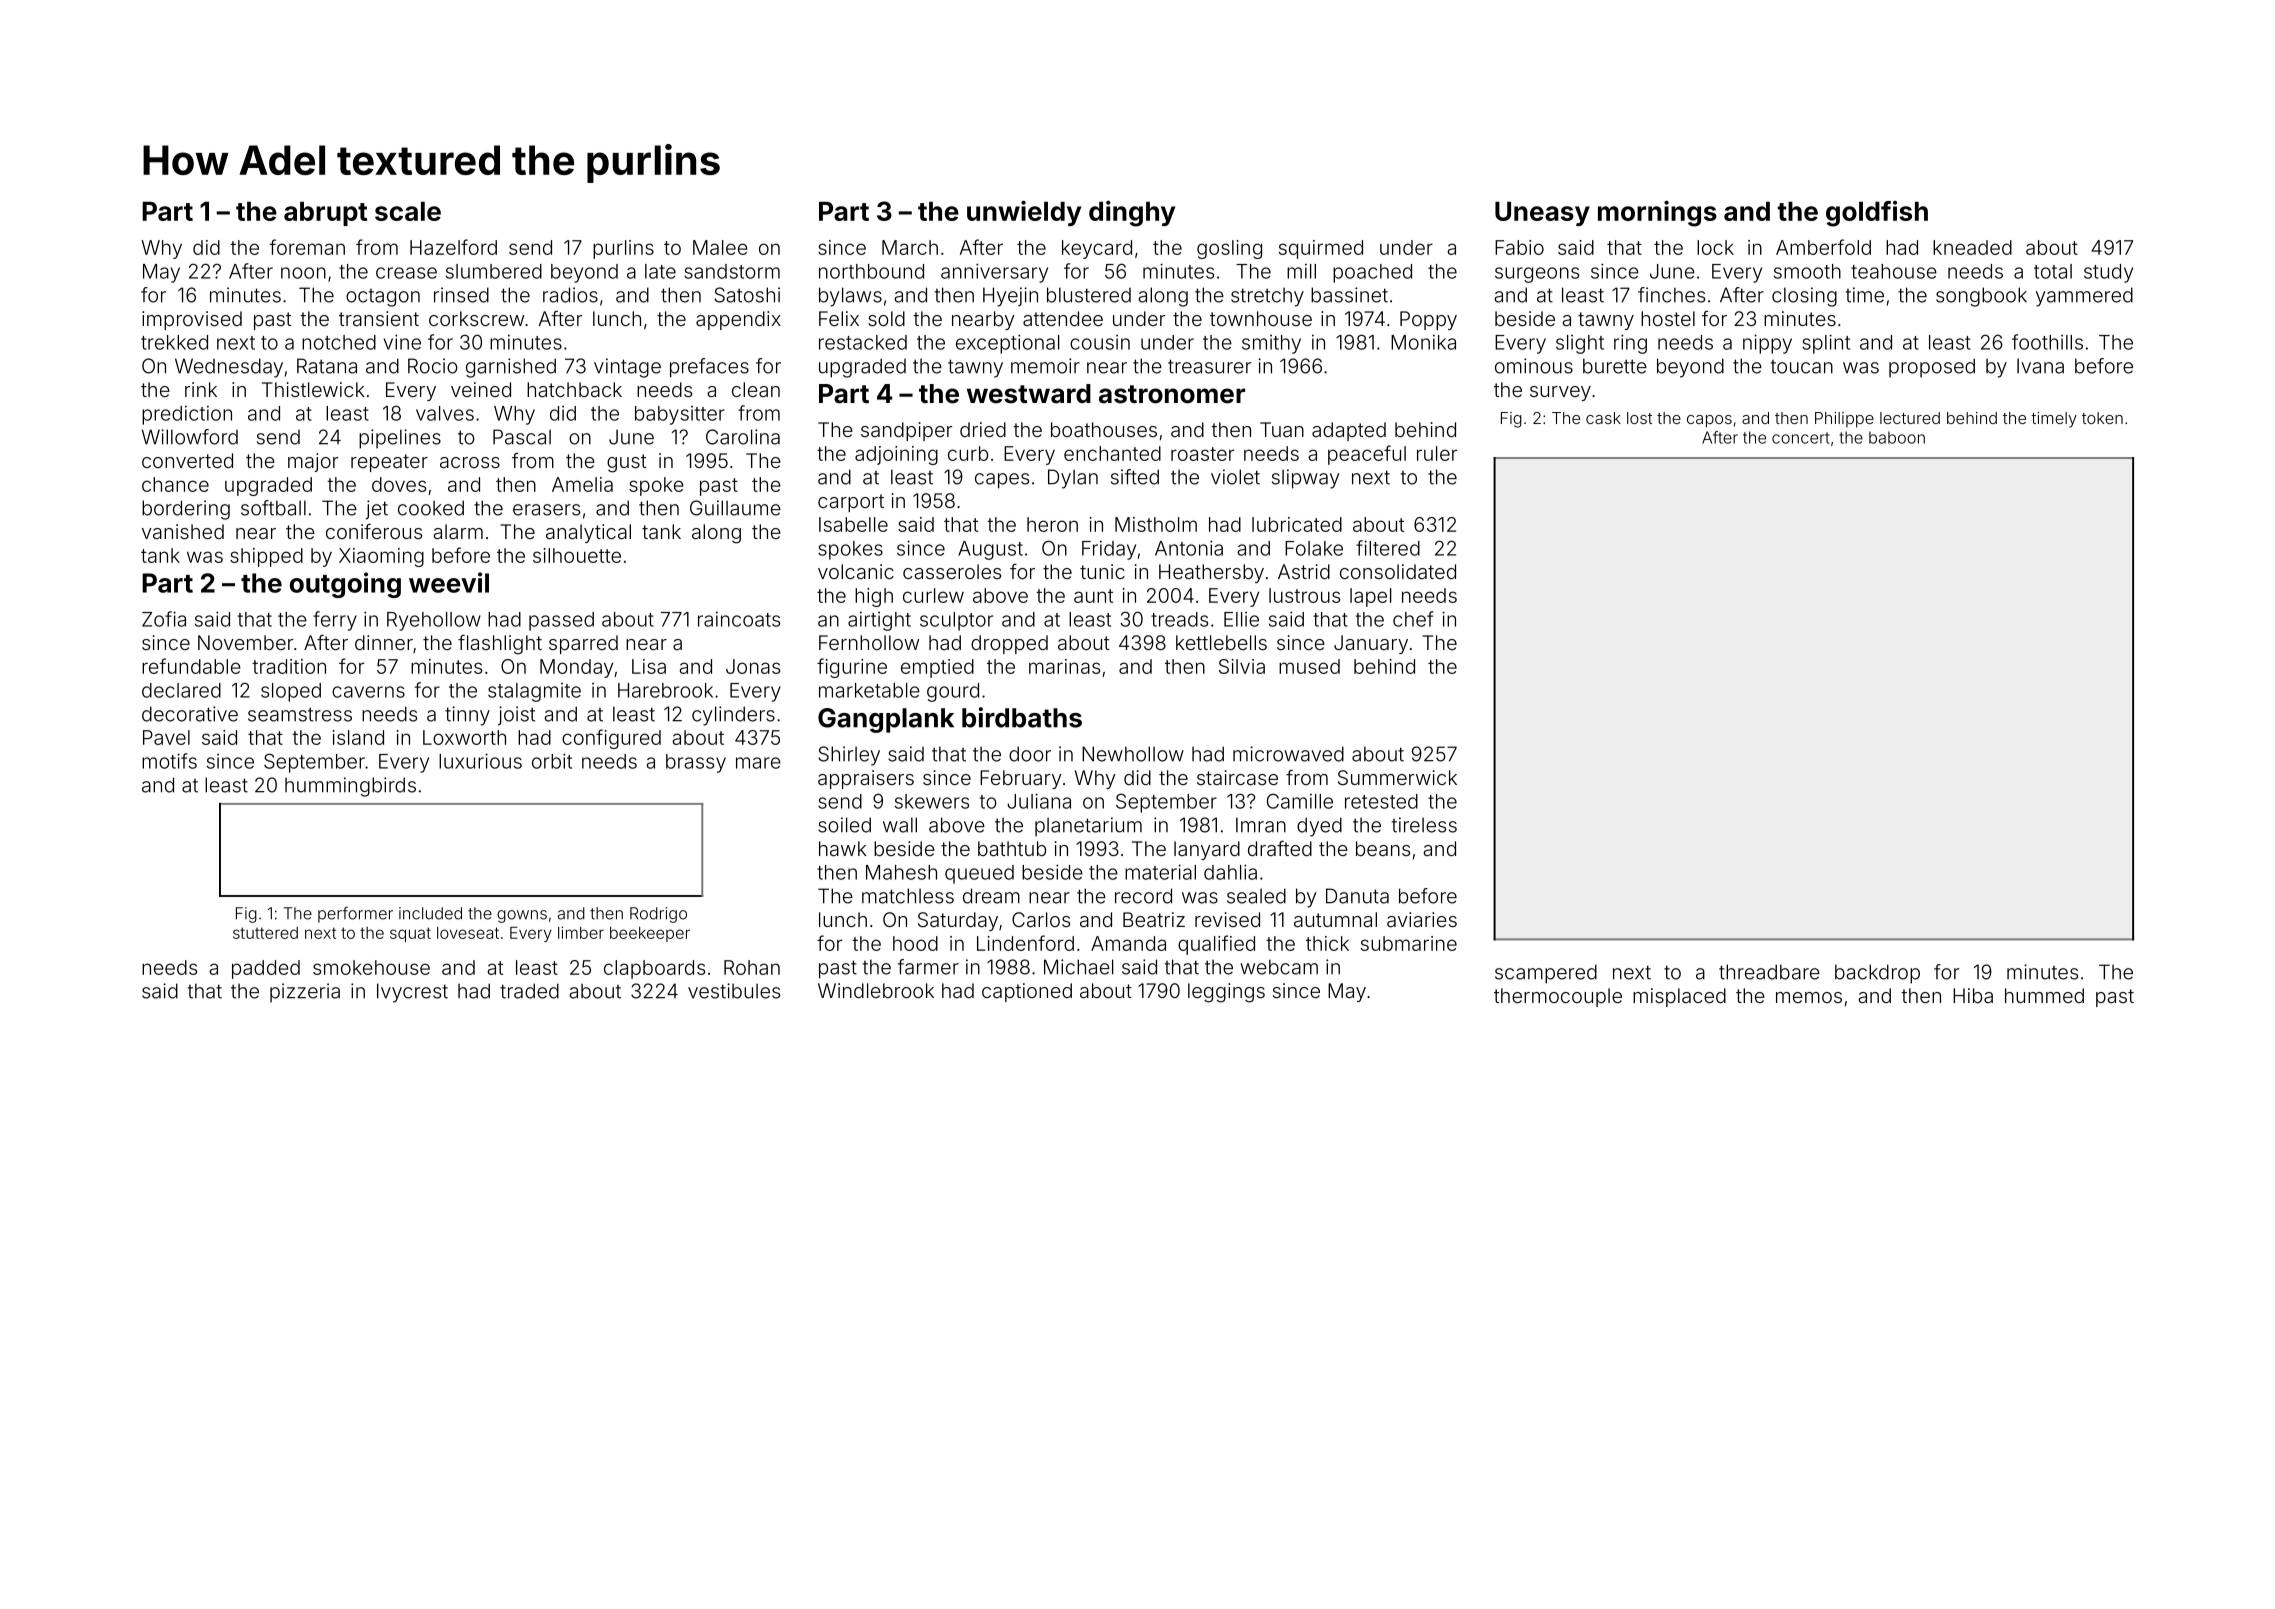  I want to click on silhouette, so click(577, 555).
